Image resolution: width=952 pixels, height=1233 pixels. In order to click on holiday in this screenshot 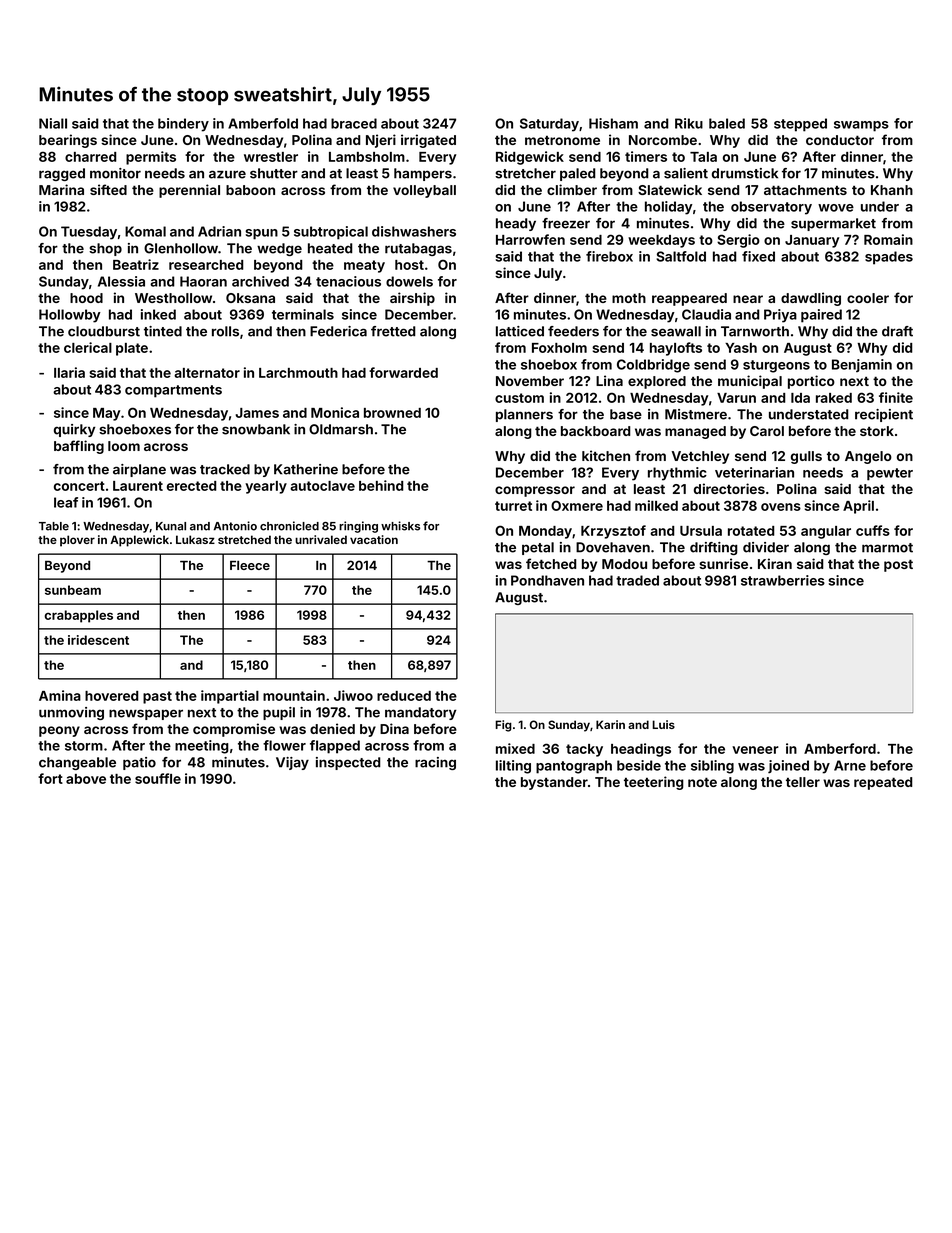, I will do `click(669, 208)`.
